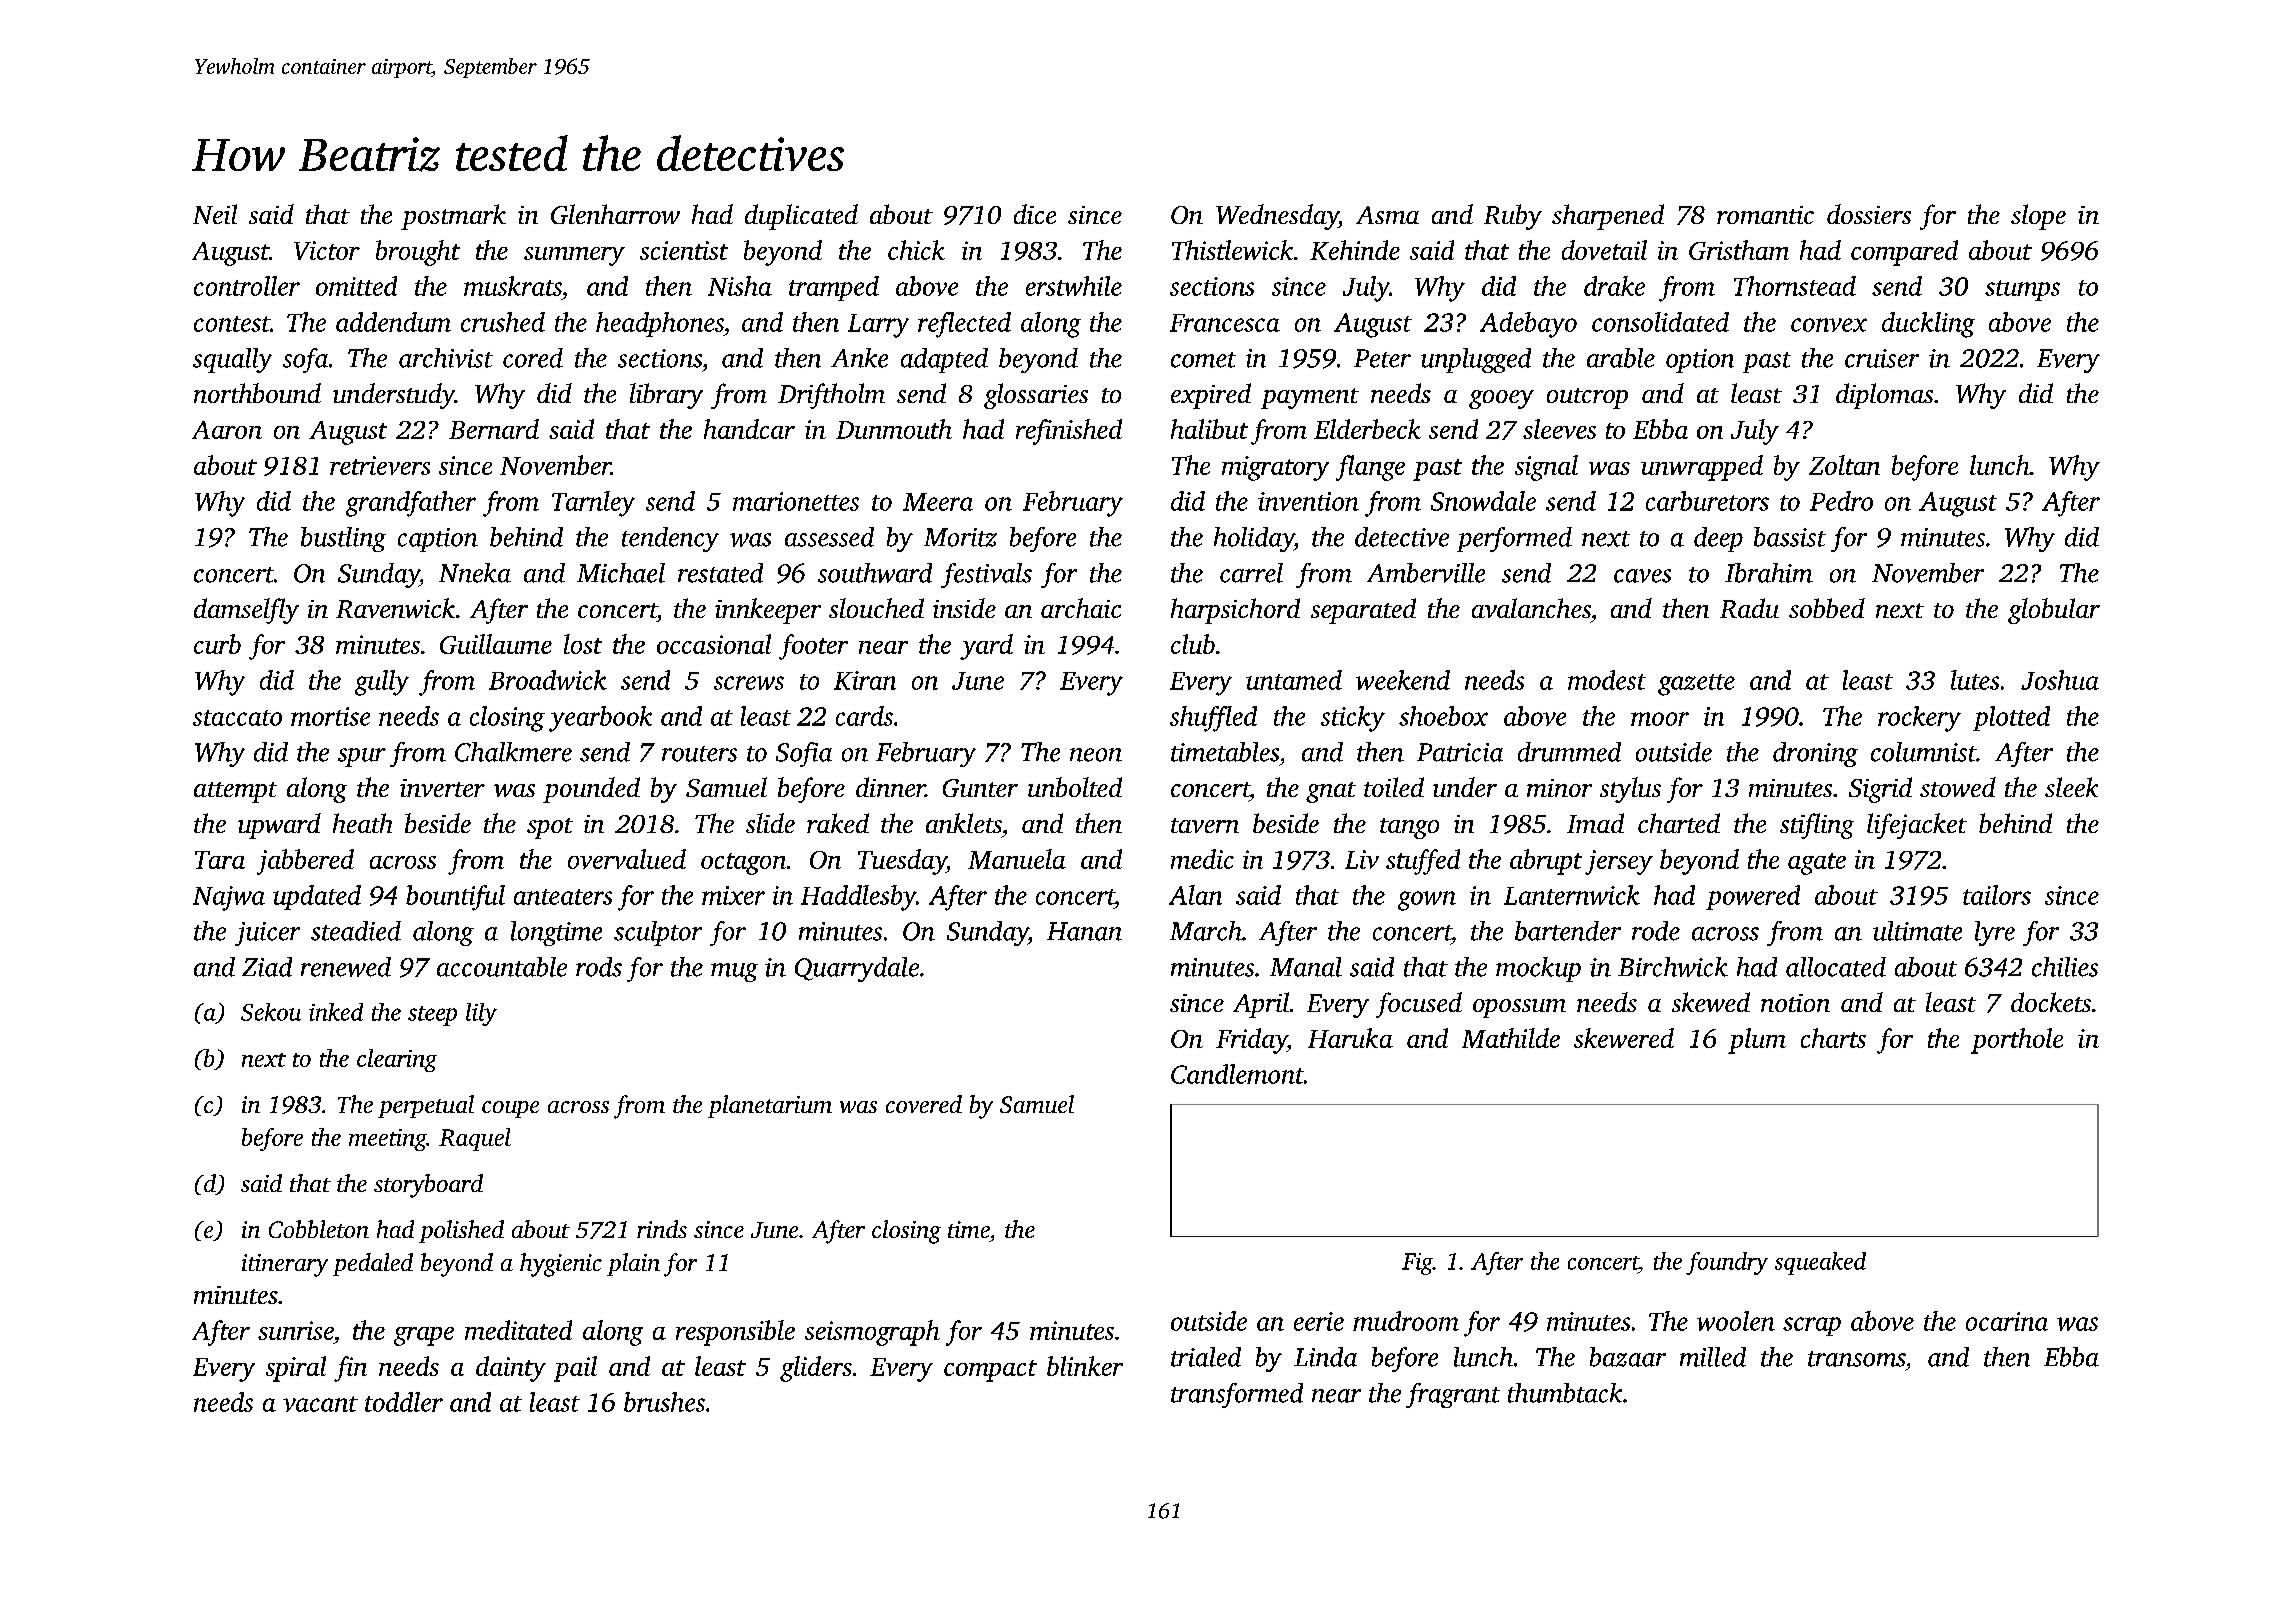 The height and width of the screenshot is (1620, 2292). I want to click on romantic, so click(1765, 215).
